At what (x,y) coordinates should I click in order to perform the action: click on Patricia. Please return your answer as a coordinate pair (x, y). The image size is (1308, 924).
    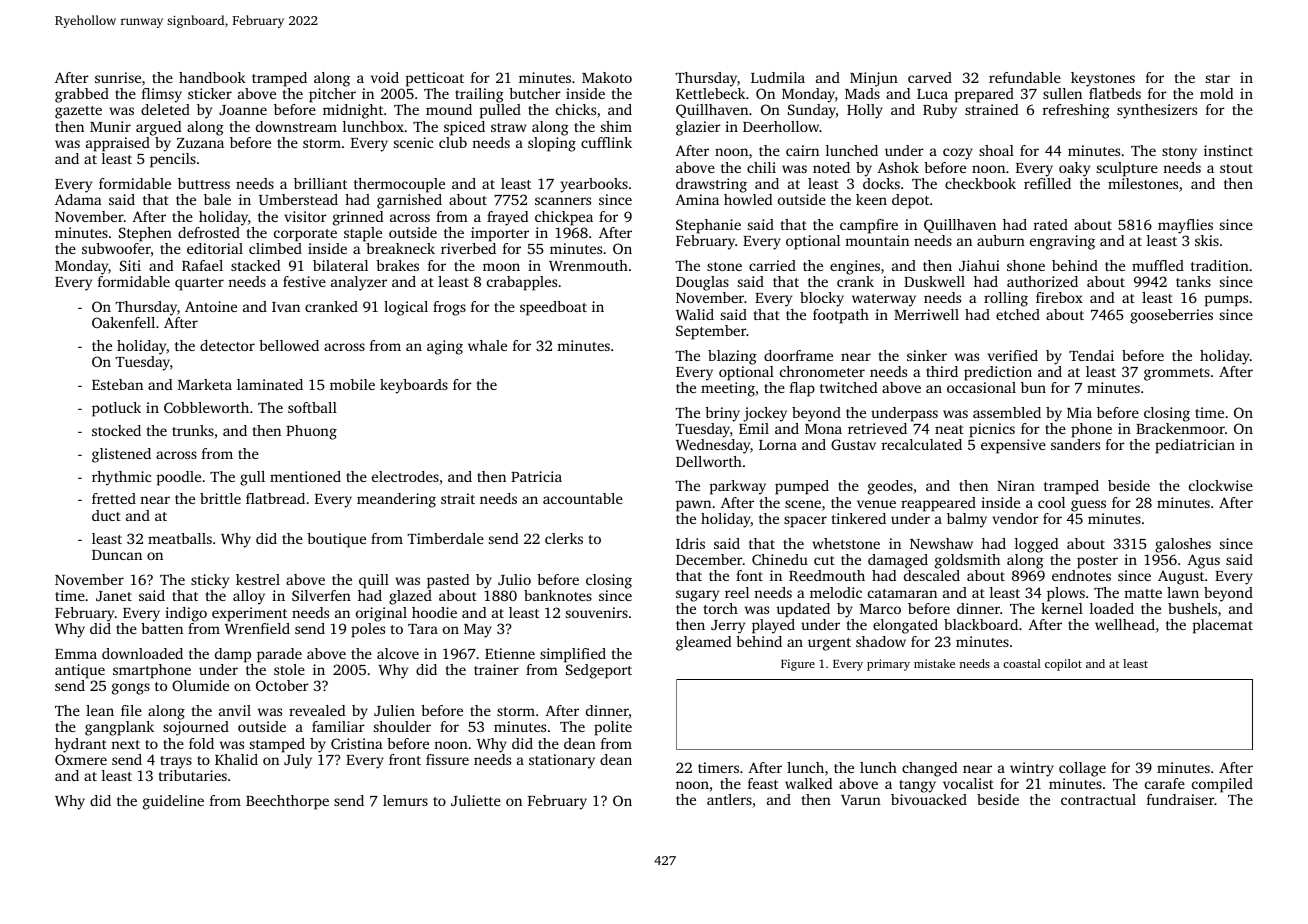
    Looking at the image, I should click on (536, 476).
